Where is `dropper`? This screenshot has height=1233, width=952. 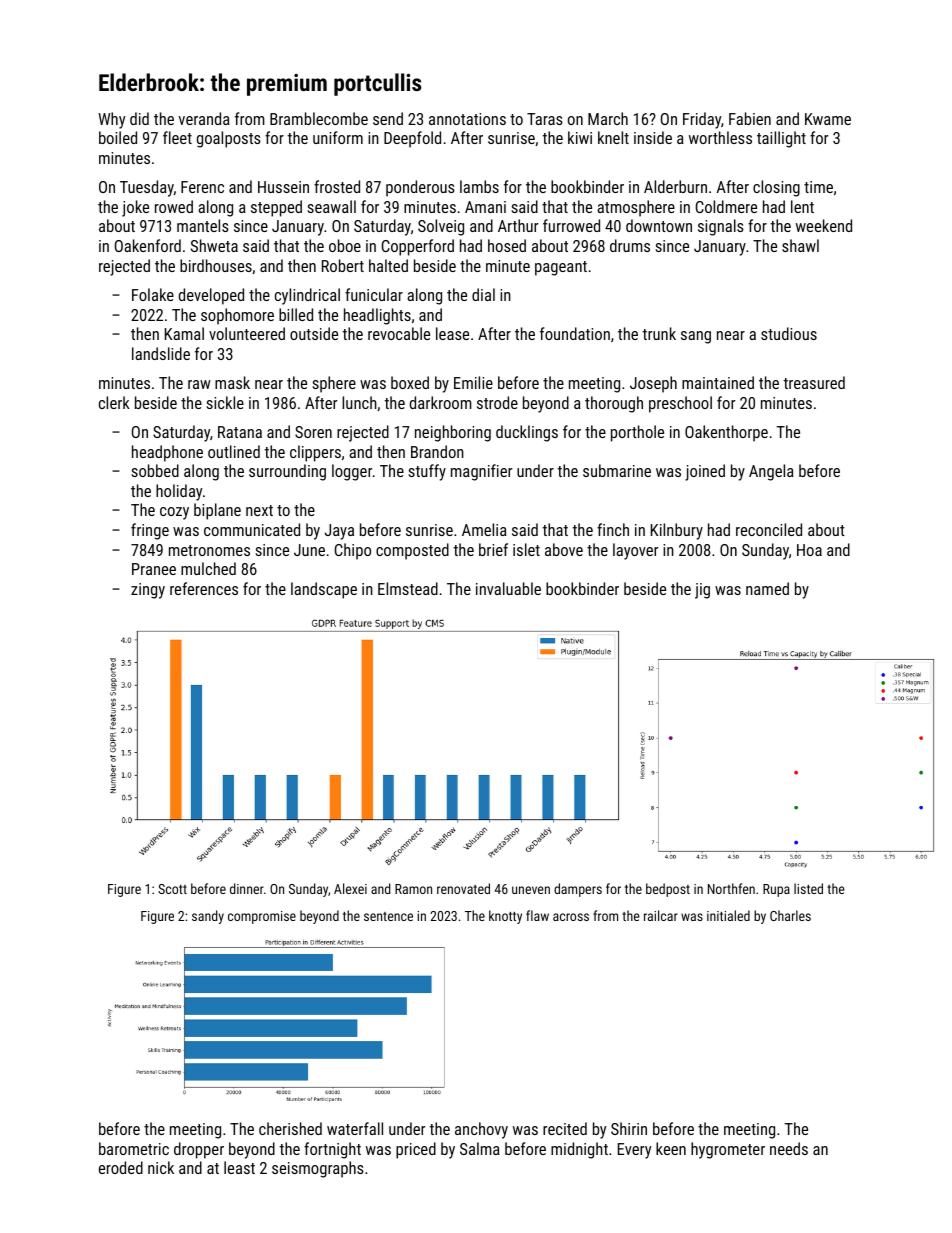 dropper is located at coordinates (199, 1150).
